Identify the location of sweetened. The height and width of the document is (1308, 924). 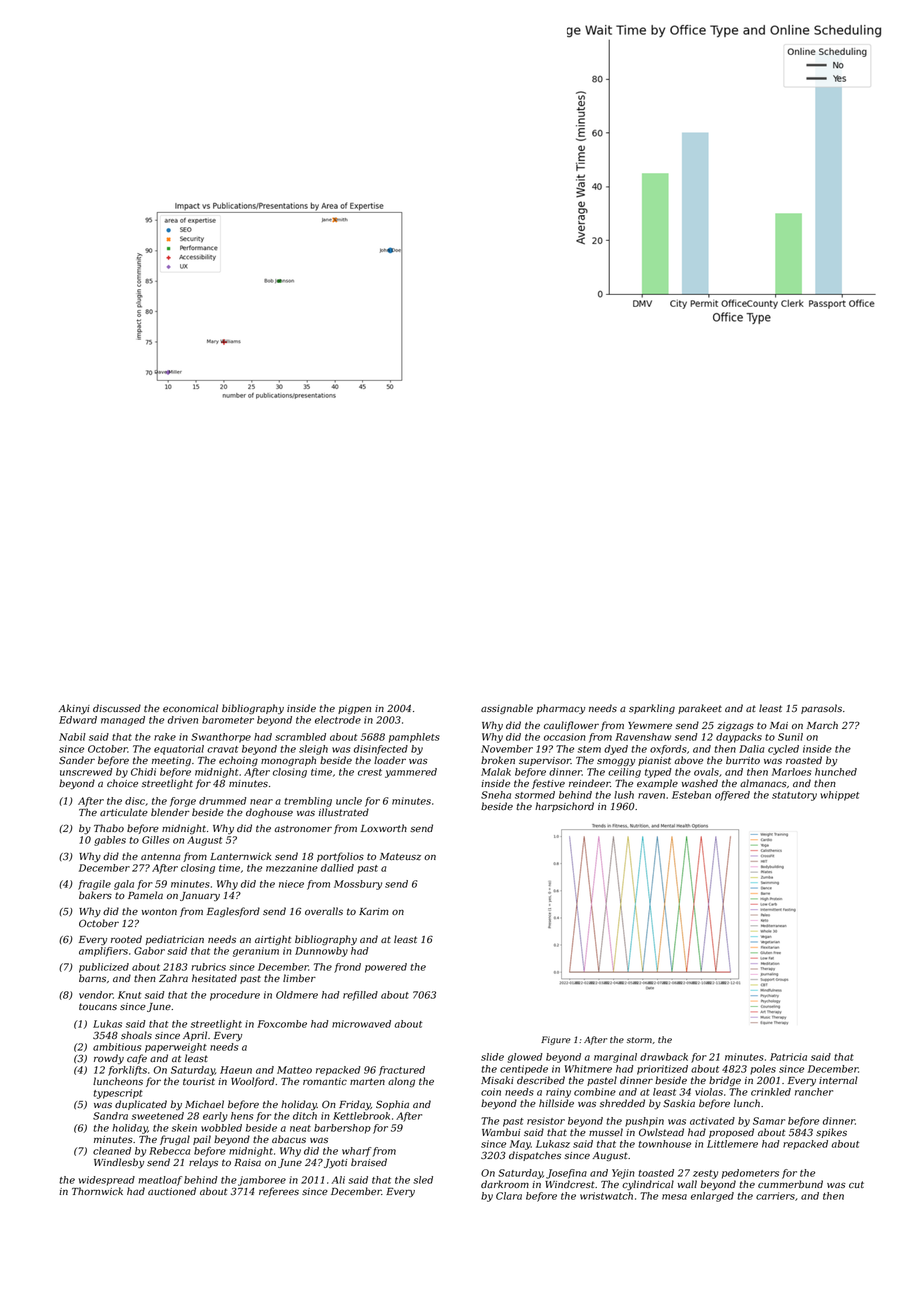
(158, 1116).
